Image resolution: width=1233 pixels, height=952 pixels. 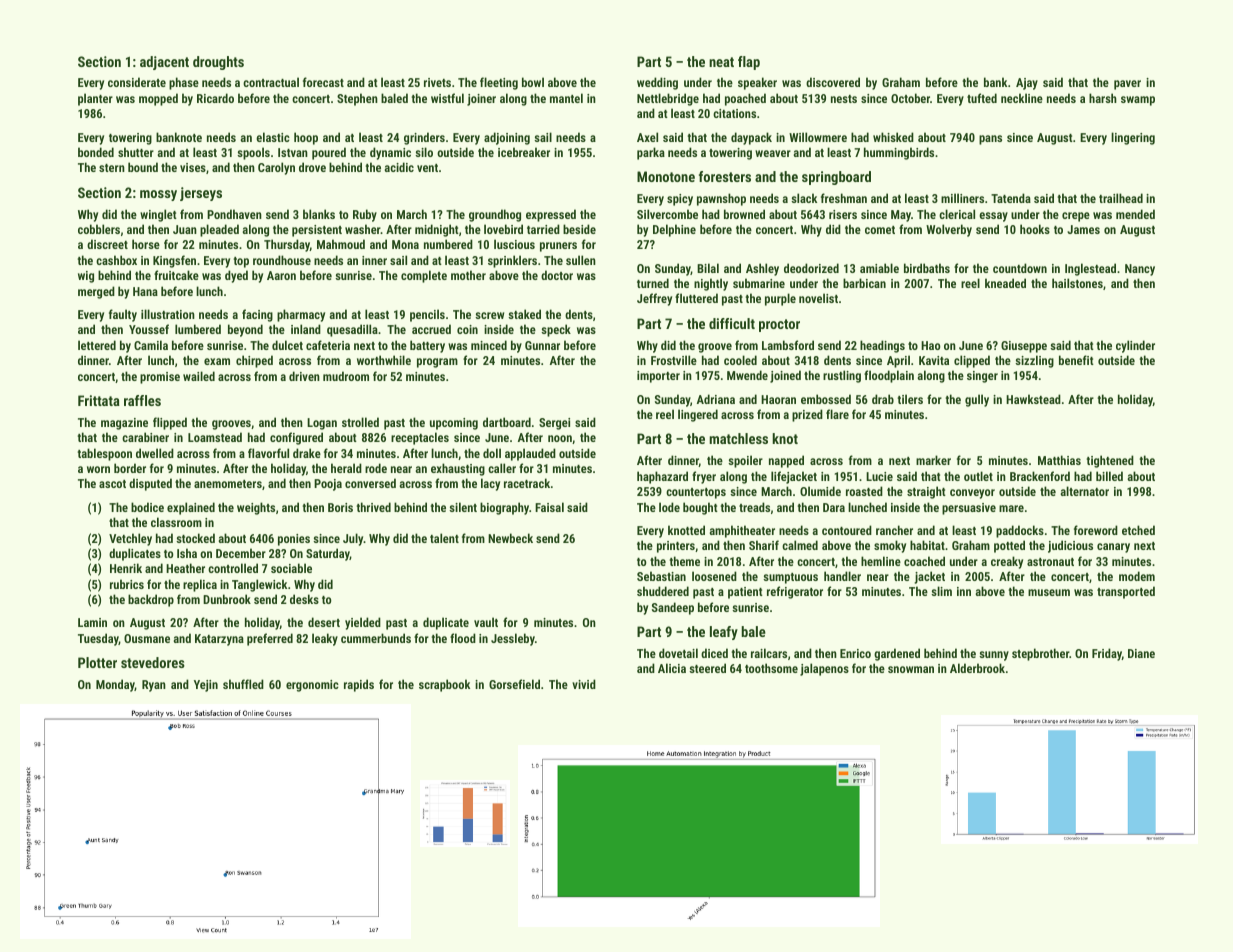 What do you see at coordinates (357, 99) in the page?
I see `Stephen` at bounding box center [357, 99].
